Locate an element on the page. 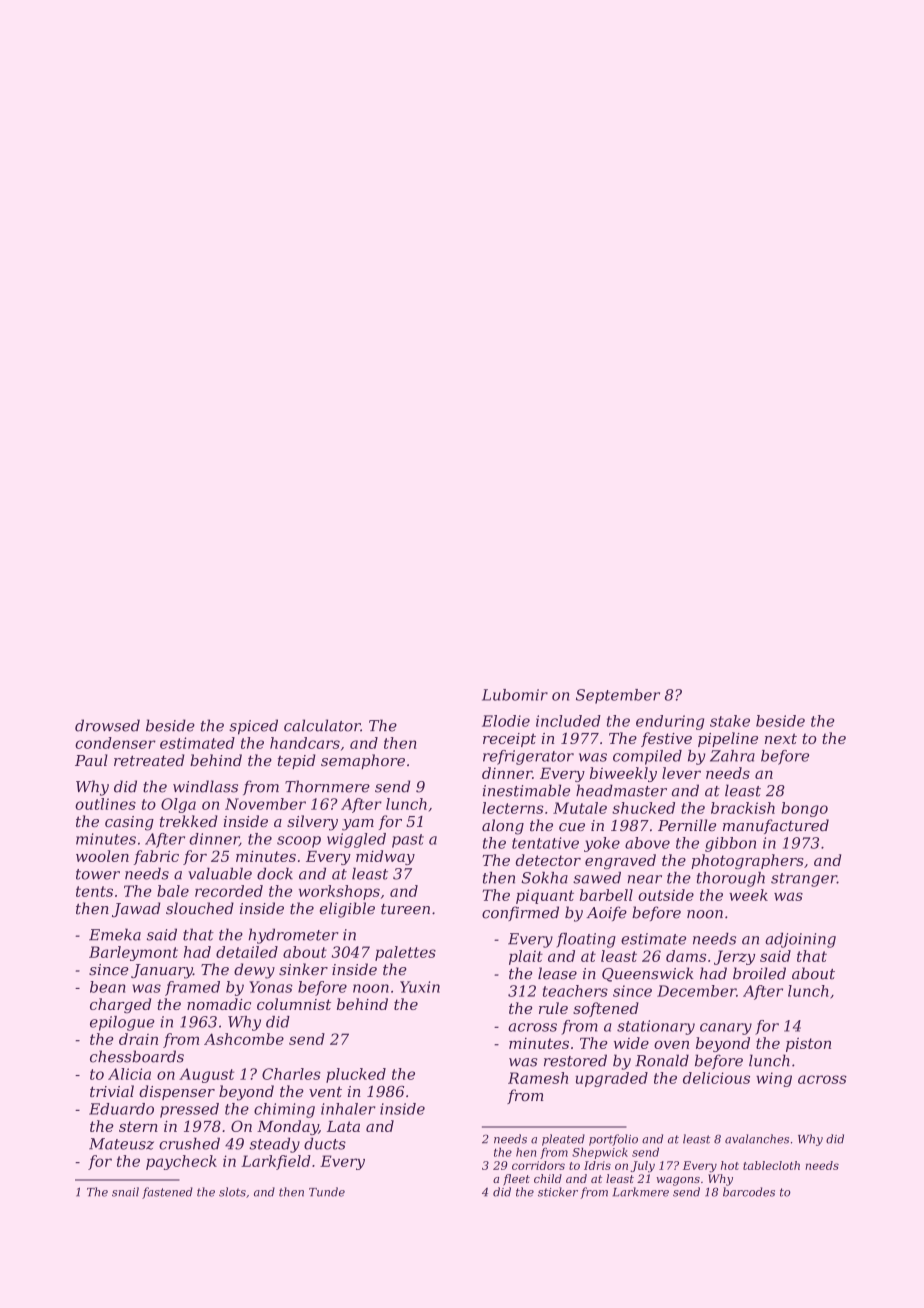  Yuxin is located at coordinates (420, 987).
